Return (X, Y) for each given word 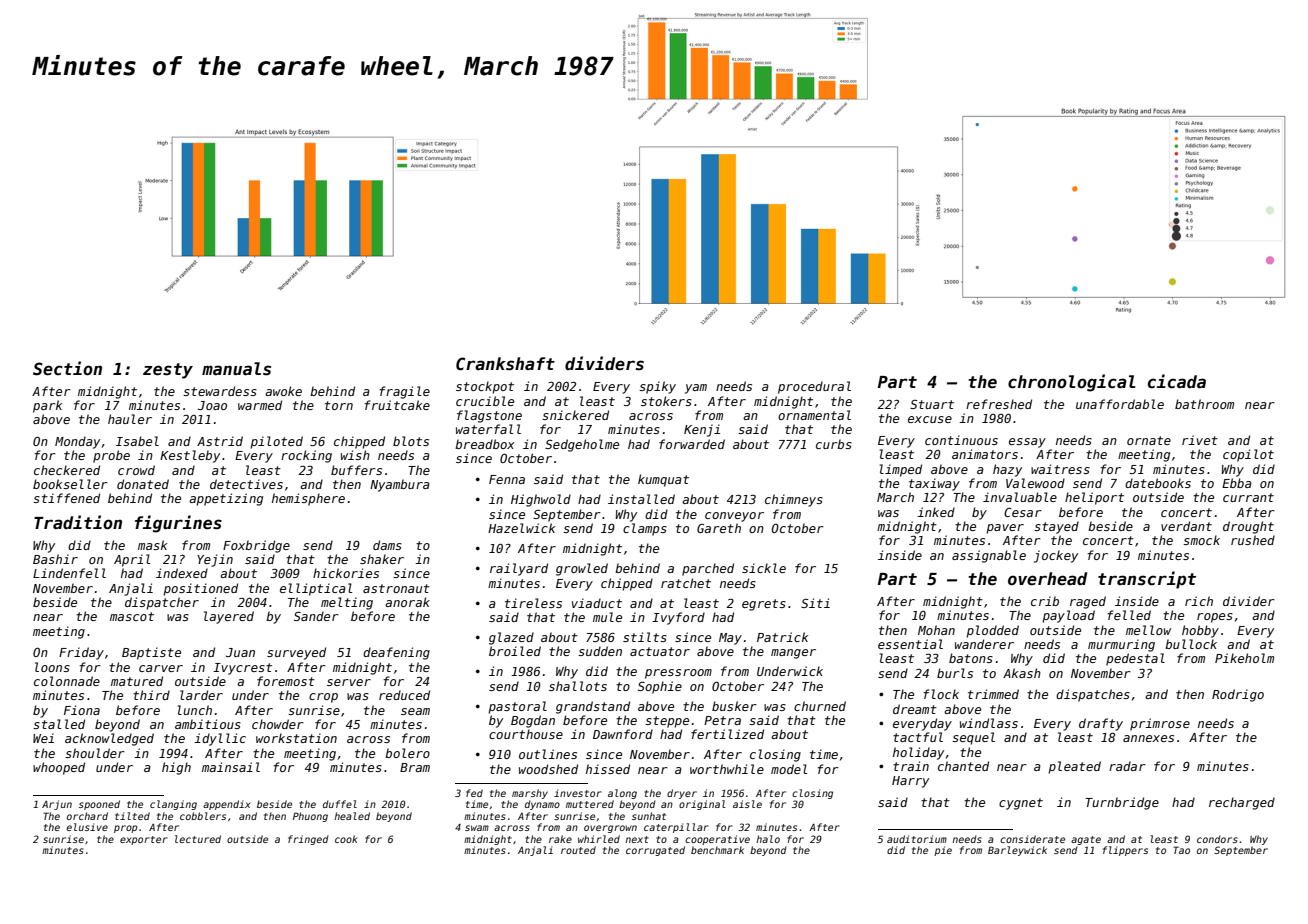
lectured (198, 839)
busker (734, 706)
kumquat (663, 480)
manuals (236, 369)
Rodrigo (1238, 695)
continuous (961, 440)
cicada (1177, 381)
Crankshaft (505, 364)
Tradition (78, 522)
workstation (296, 738)
